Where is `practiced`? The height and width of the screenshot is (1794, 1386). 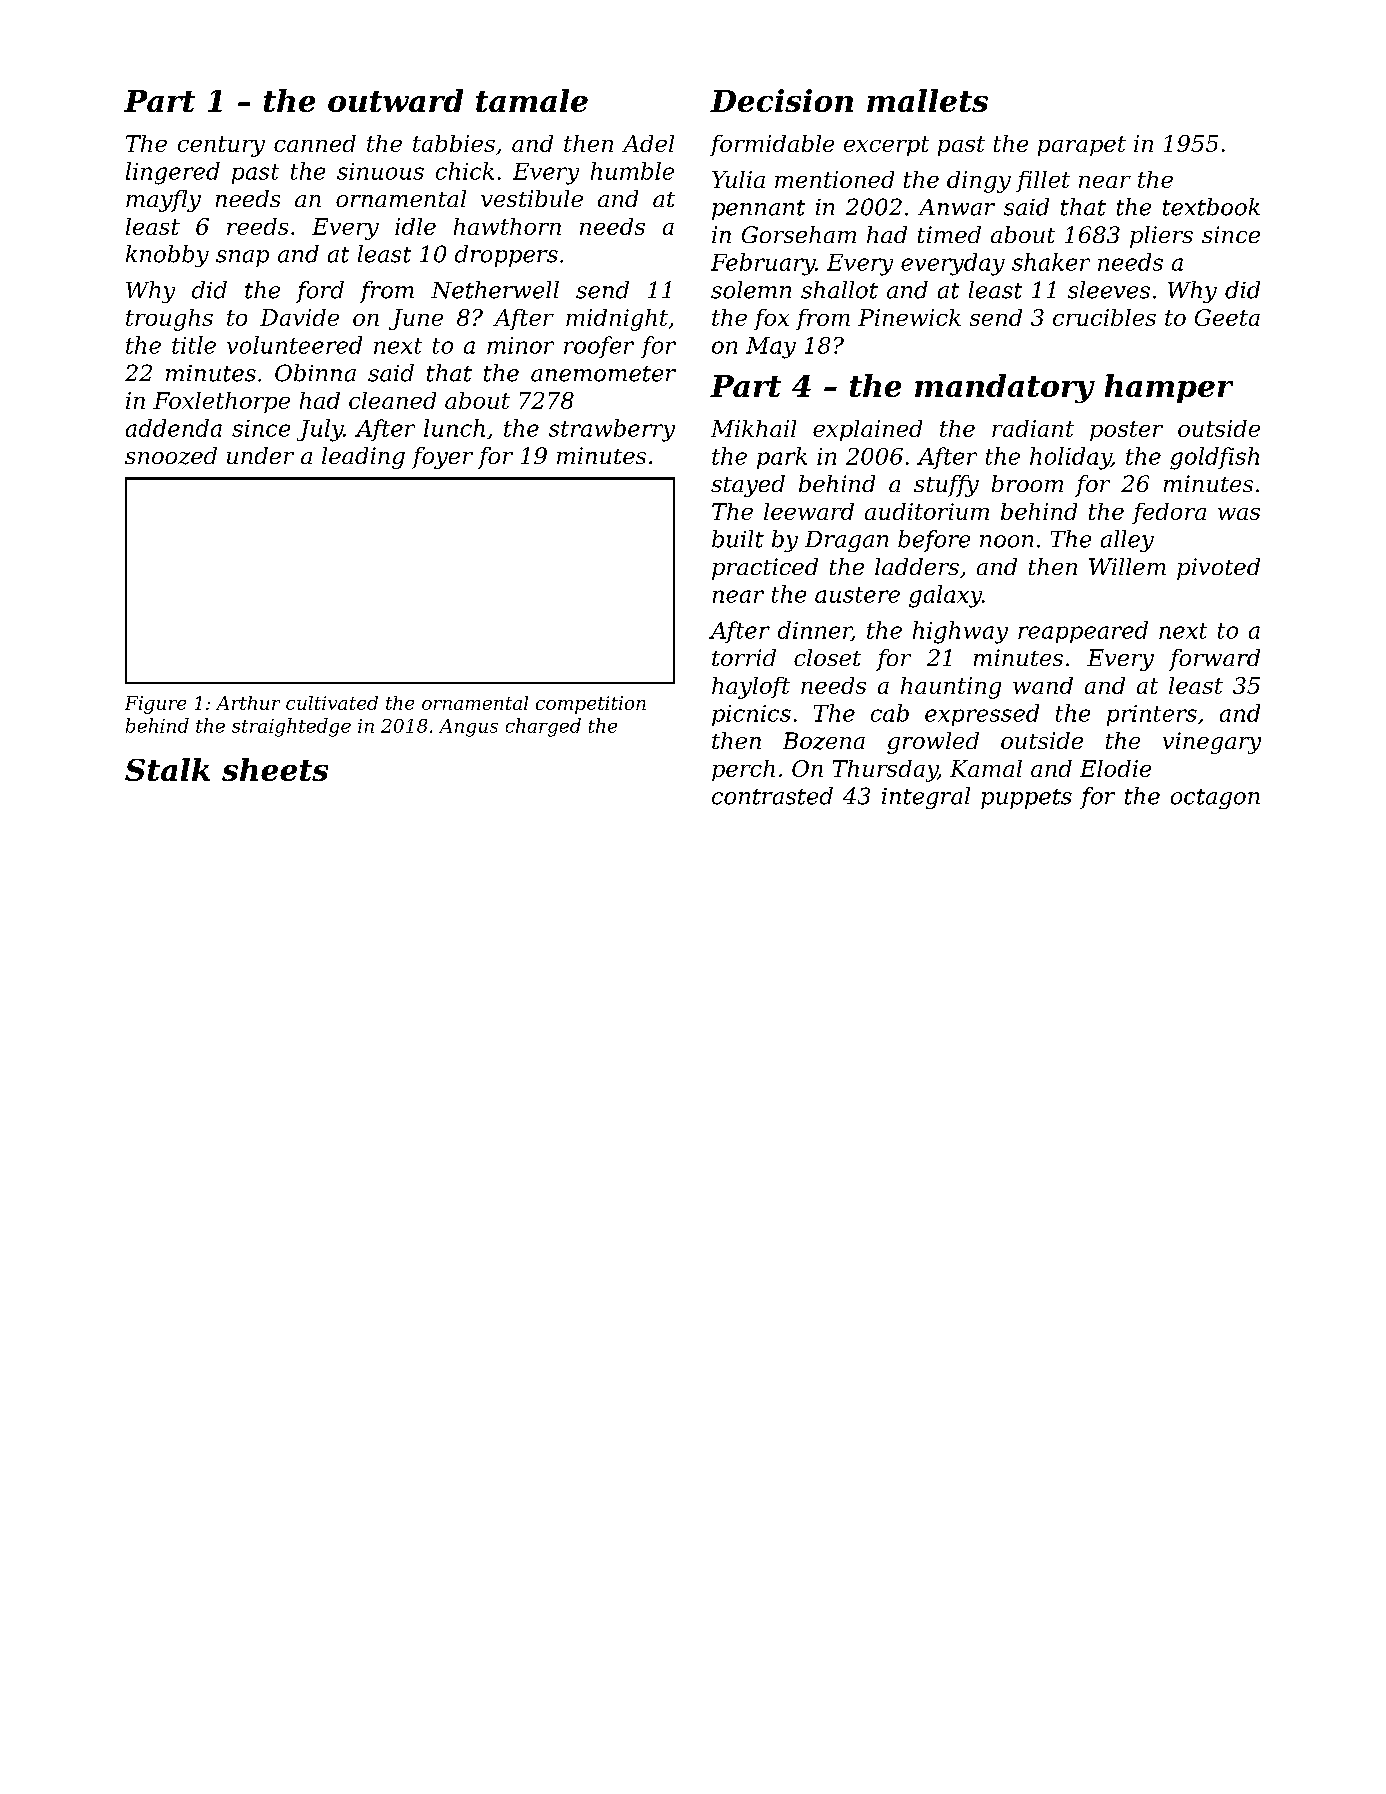 practiced is located at coordinates (765, 569).
